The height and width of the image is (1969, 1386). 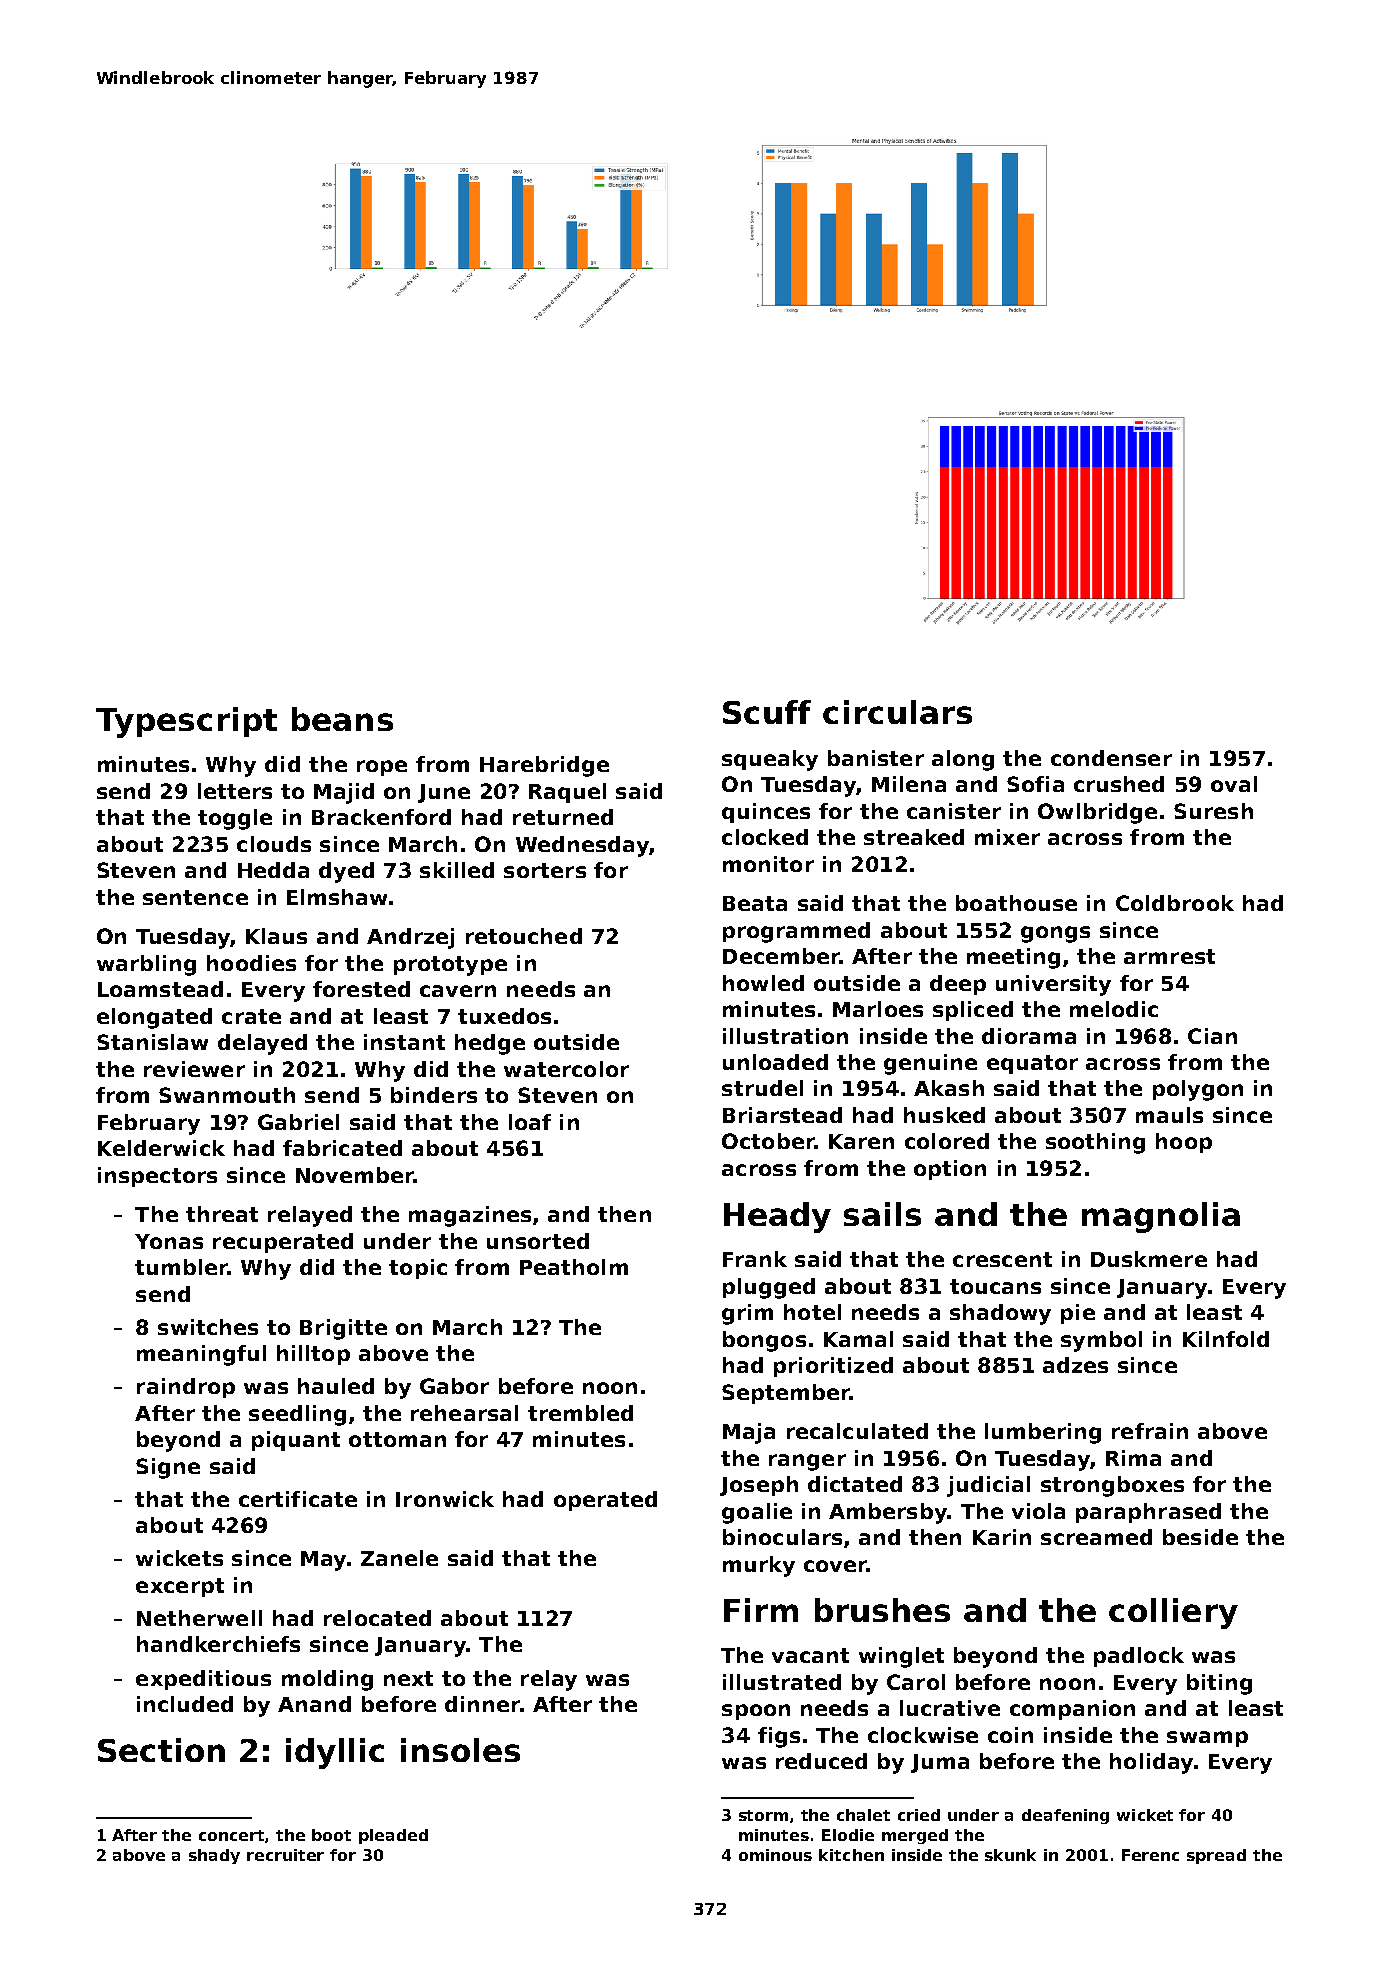 What do you see at coordinates (1200, 1537) in the image?
I see `beside` at bounding box center [1200, 1537].
